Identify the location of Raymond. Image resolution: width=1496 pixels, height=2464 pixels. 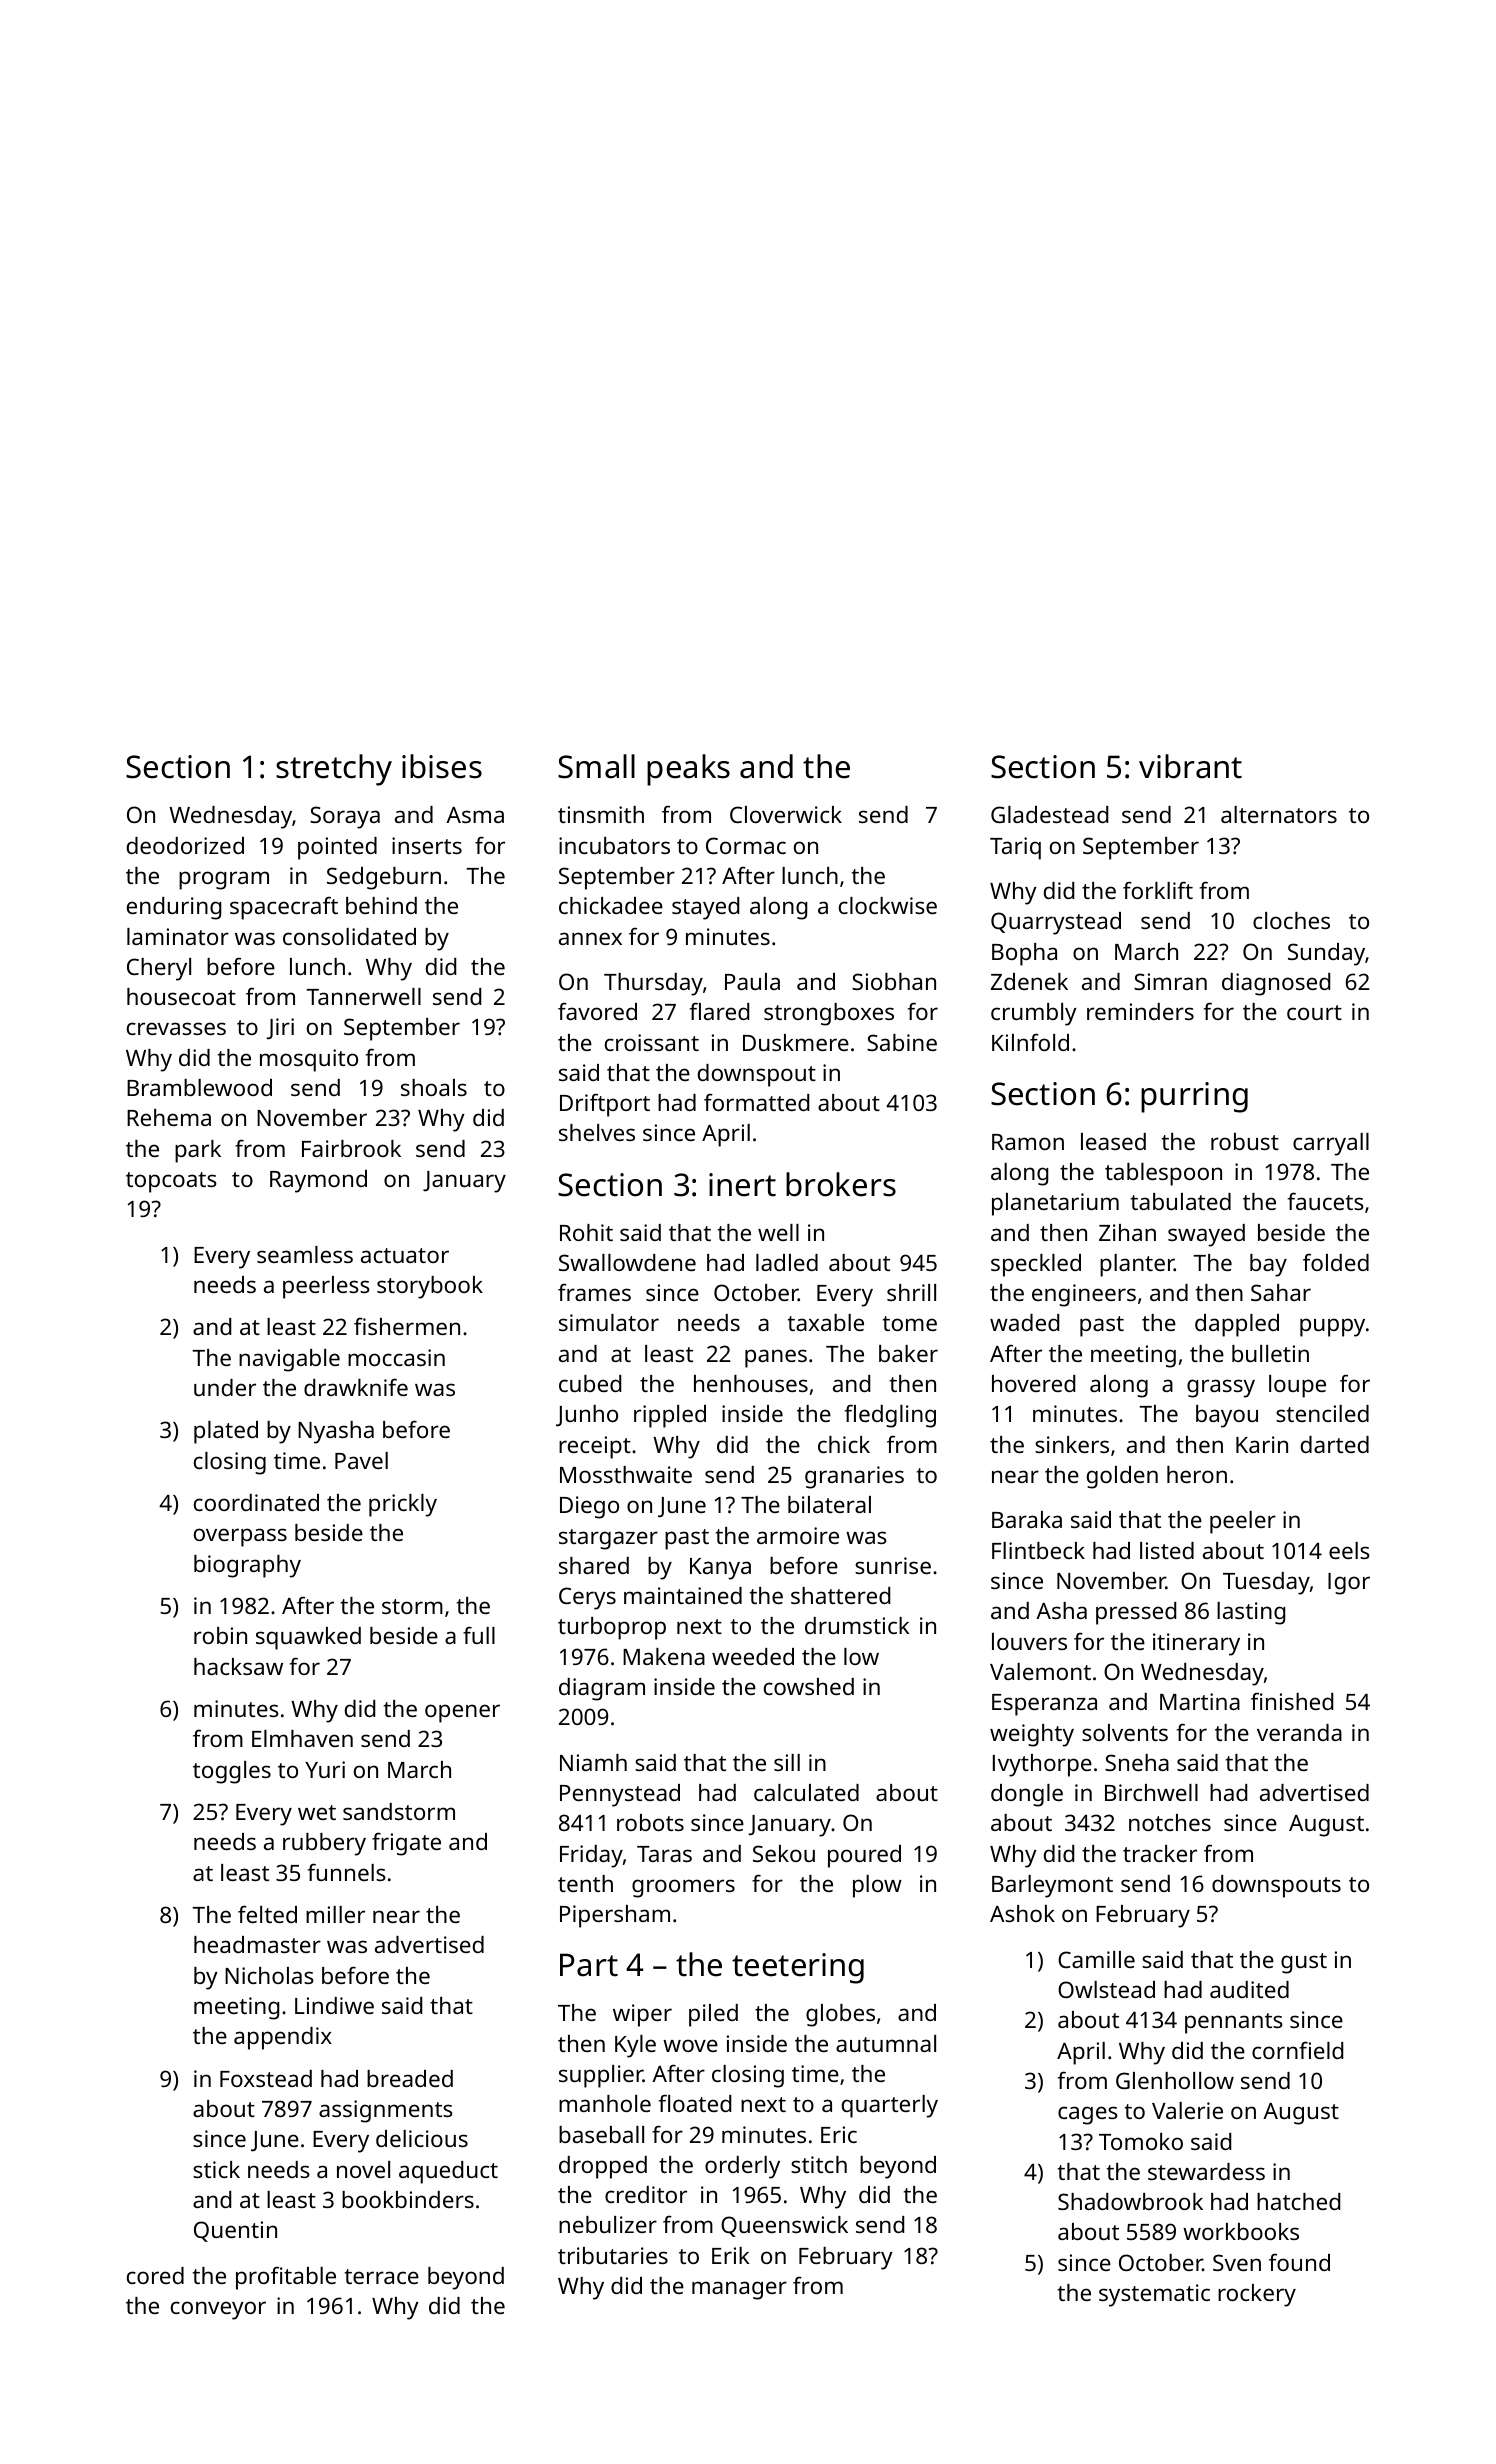
(318, 1181).
